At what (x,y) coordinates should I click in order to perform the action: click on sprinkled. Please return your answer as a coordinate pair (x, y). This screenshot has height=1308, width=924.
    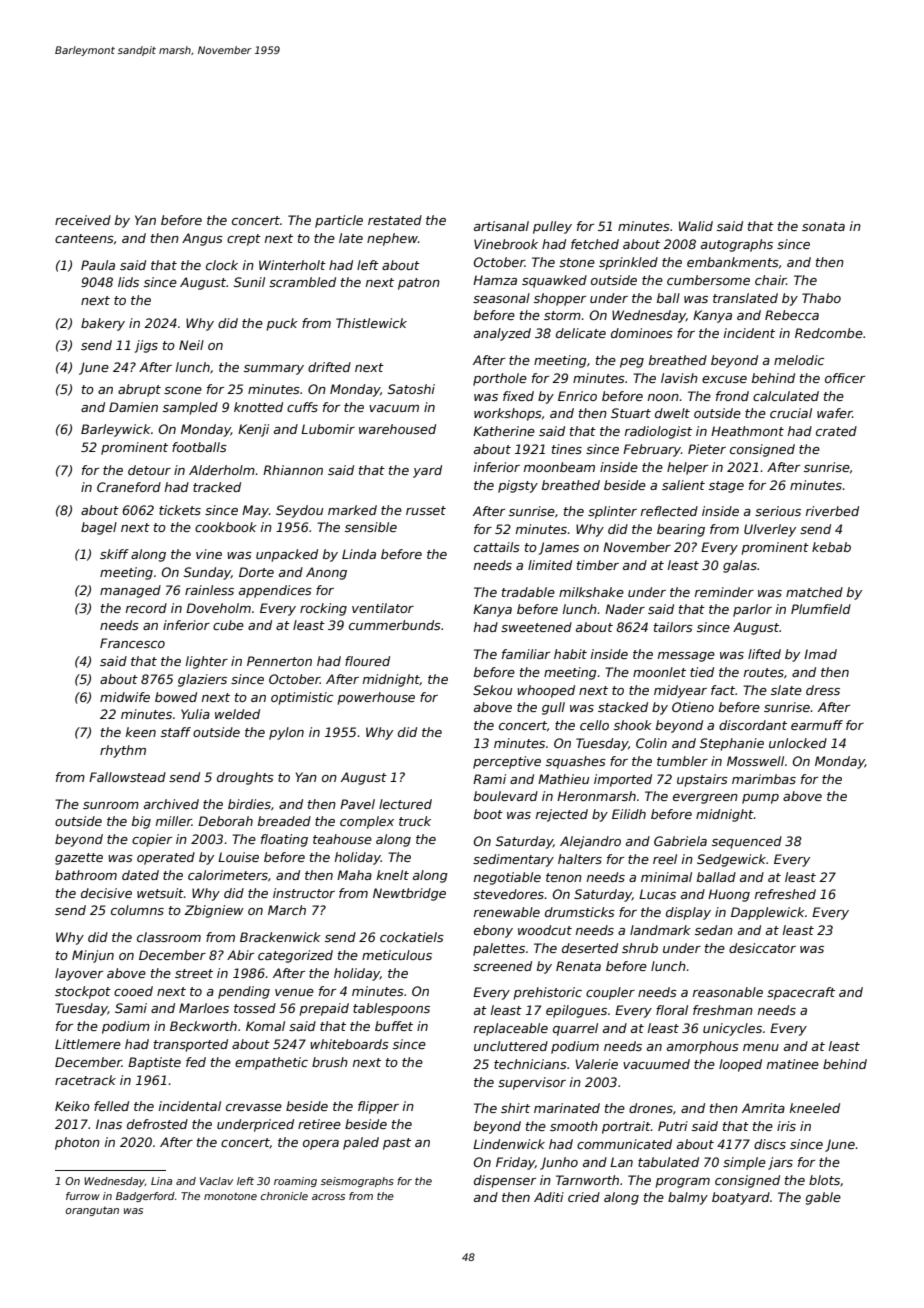
    Looking at the image, I should click on (628, 263).
